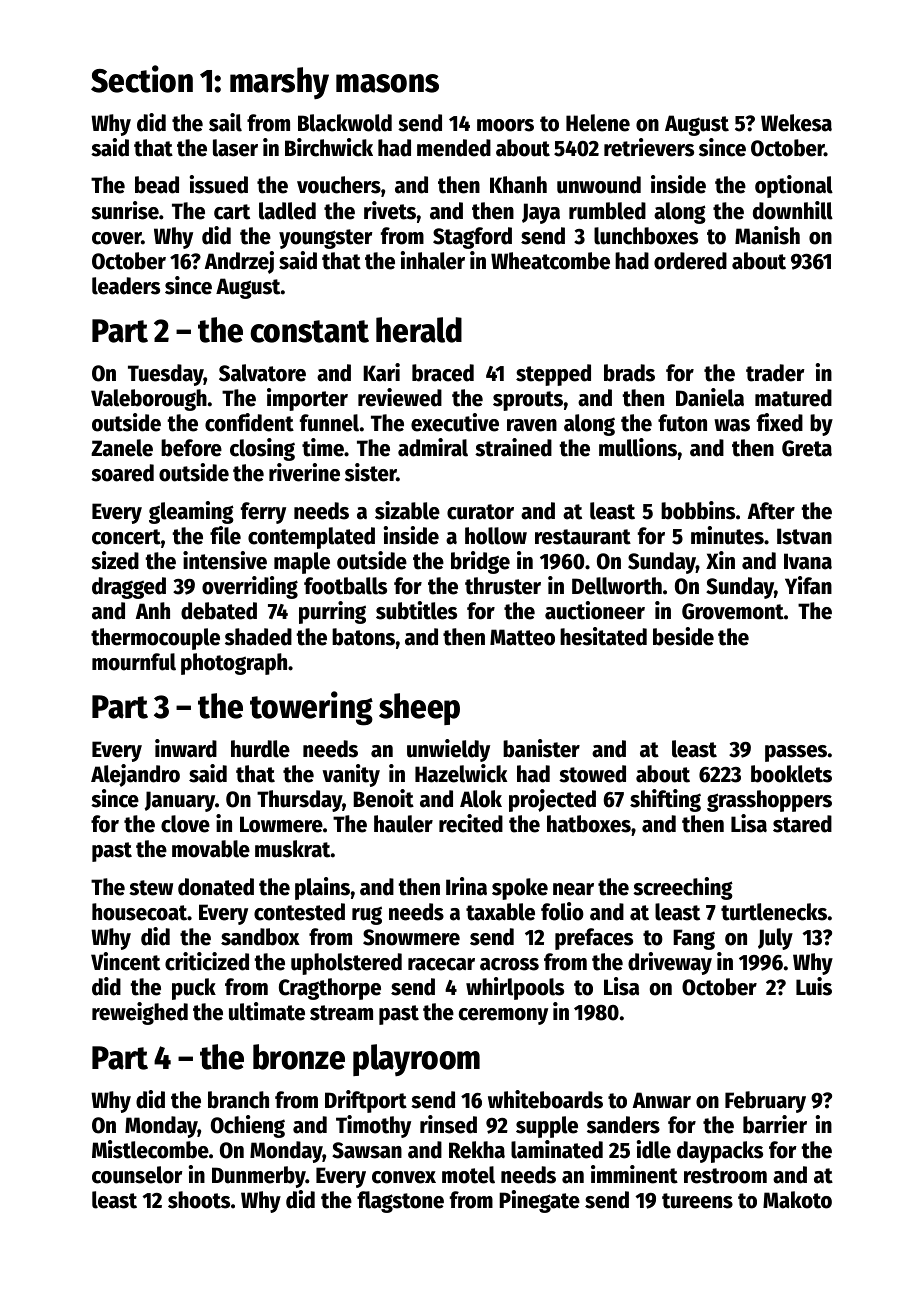 This image has height=1311, width=924. What do you see at coordinates (311, 538) in the image?
I see `contemplated` at bounding box center [311, 538].
